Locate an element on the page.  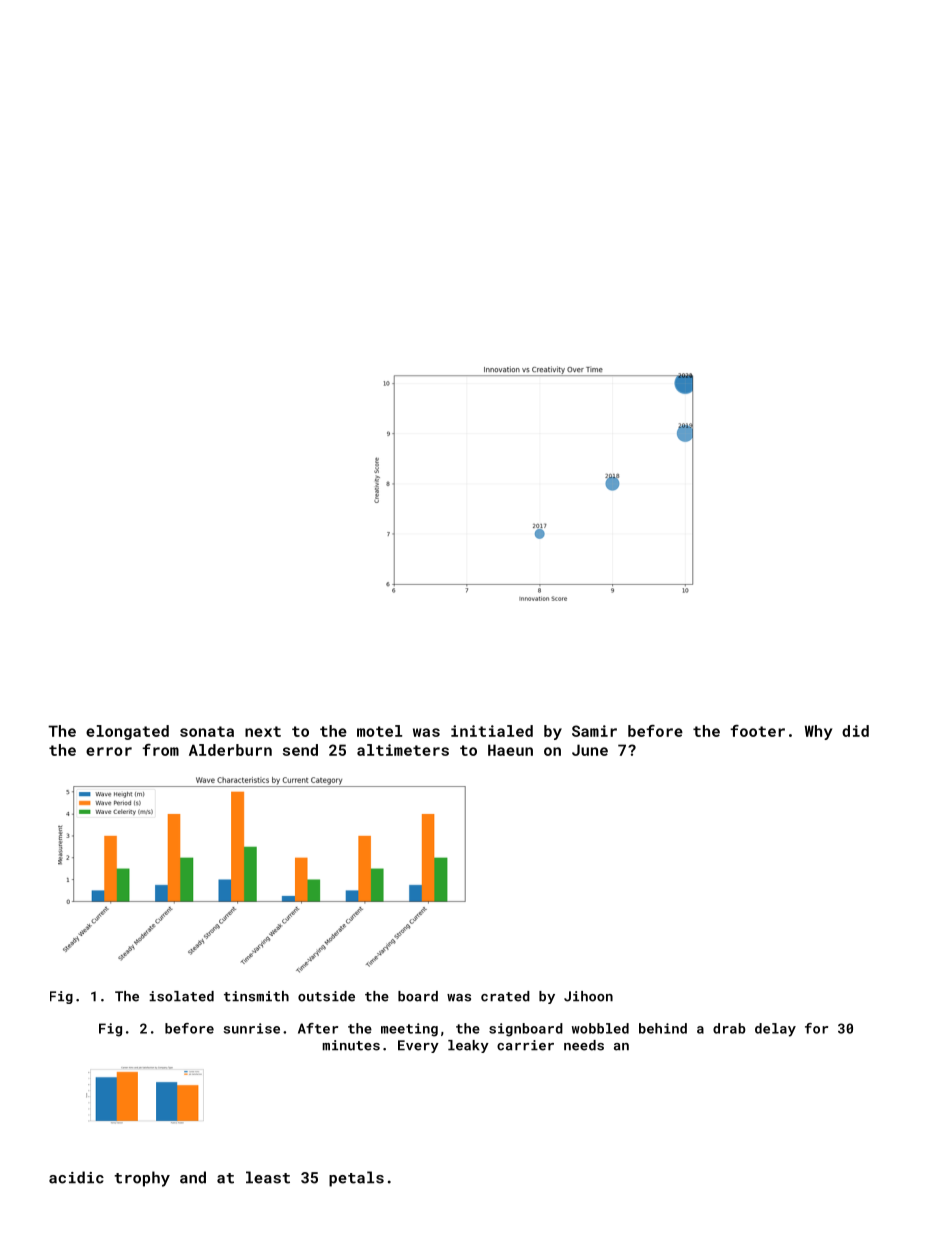
isolated is located at coordinates (181, 996).
